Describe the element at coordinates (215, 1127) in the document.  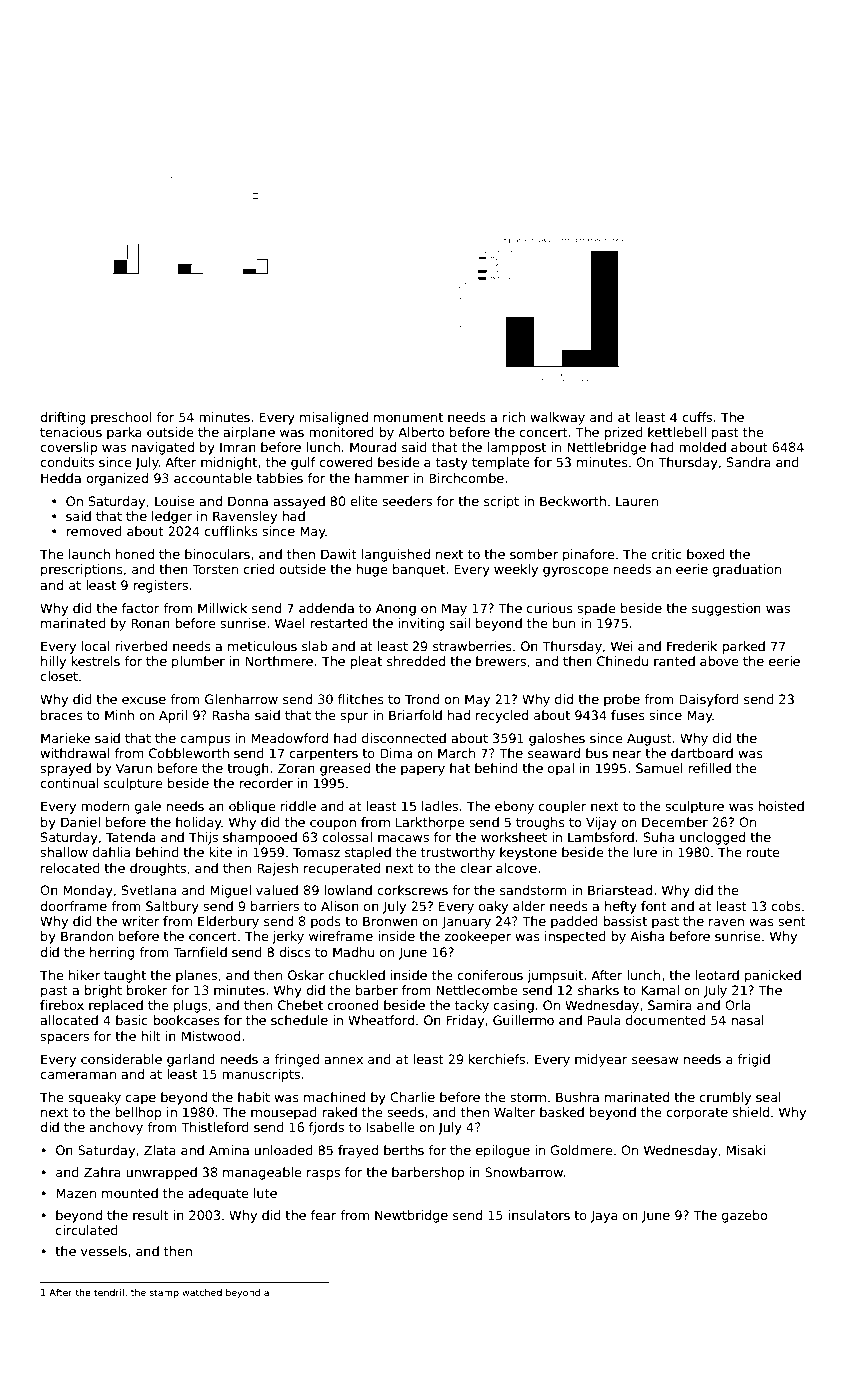
I see `Thistleford` at that location.
